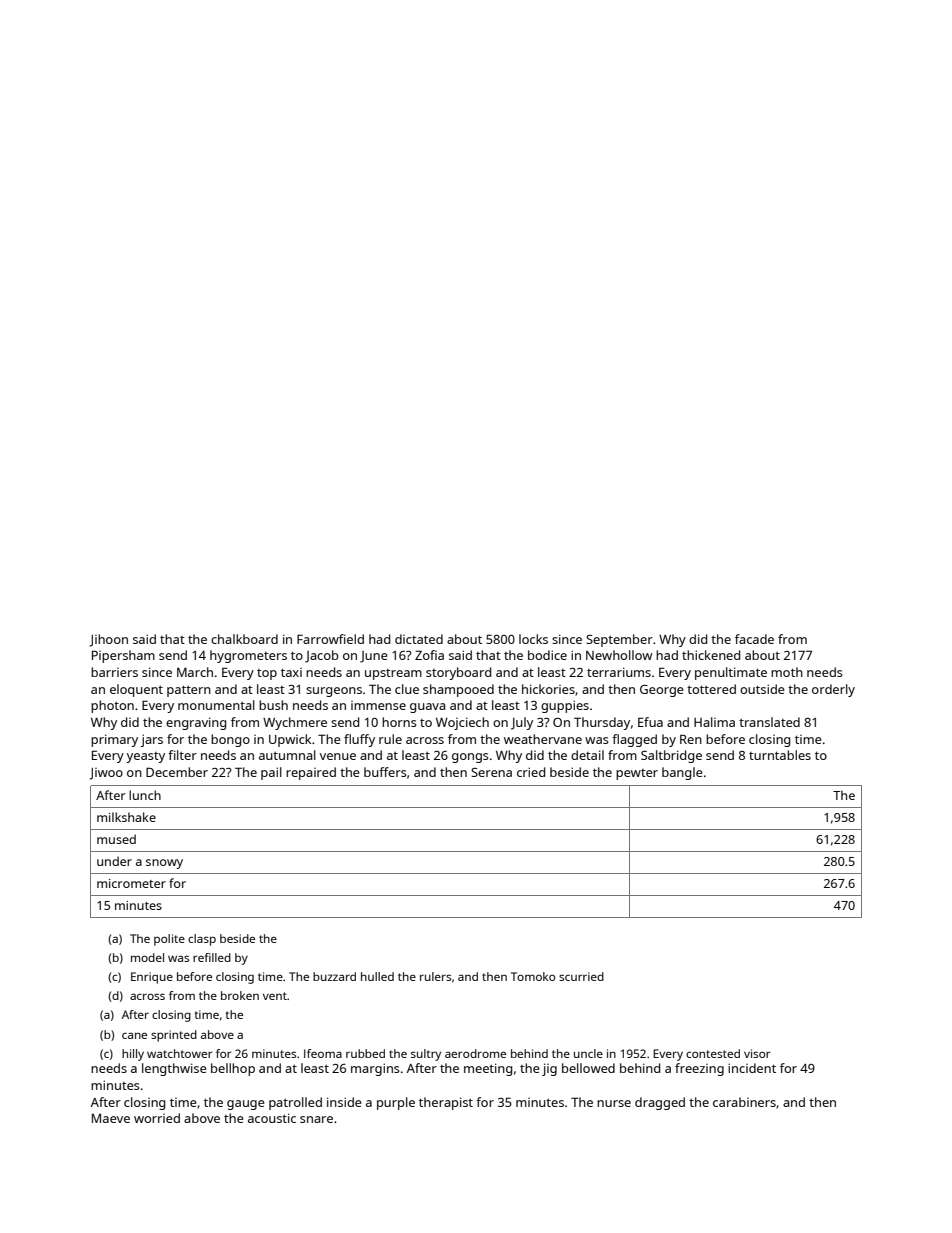 Image resolution: width=952 pixels, height=1233 pixels. I want to click on chalkboard, so click(244, 639).
